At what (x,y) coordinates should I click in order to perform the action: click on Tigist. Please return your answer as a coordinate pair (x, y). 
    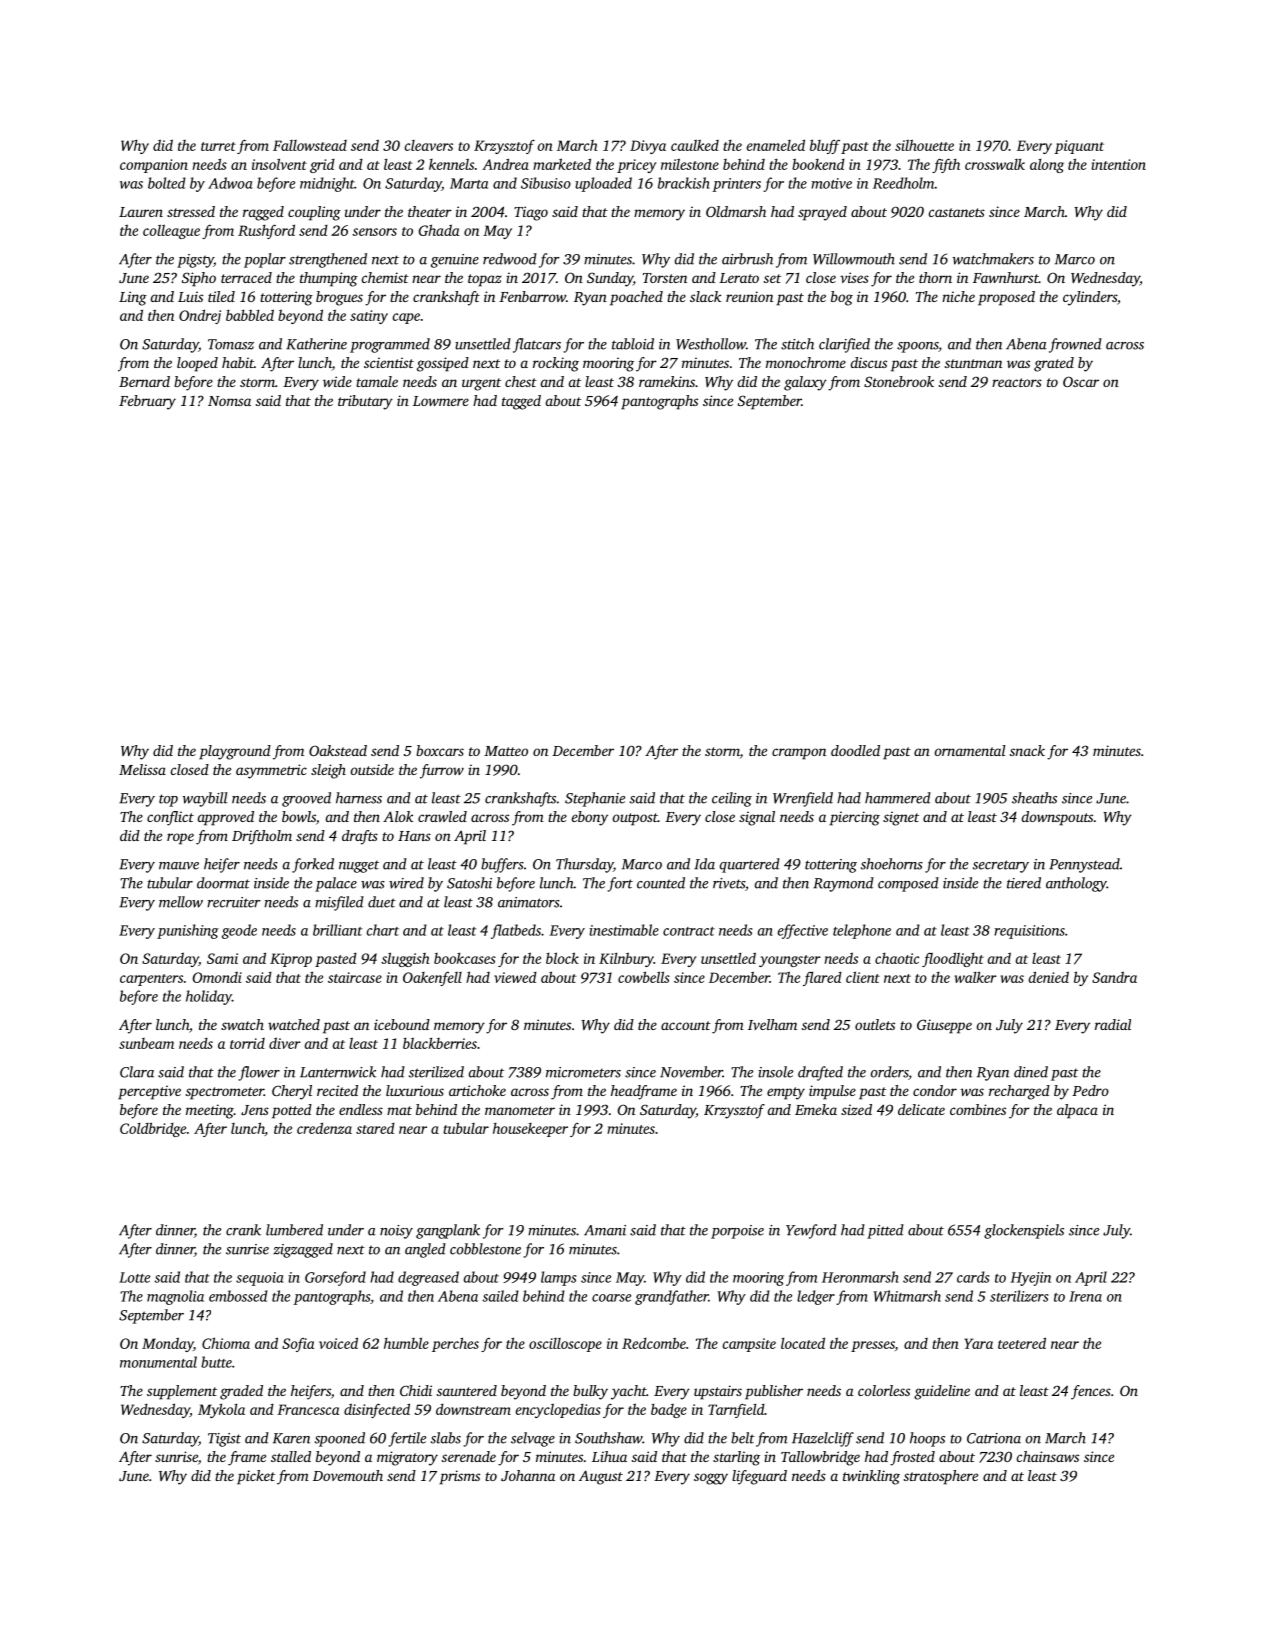
    Looking at the image, I should click on (224, 1440).
